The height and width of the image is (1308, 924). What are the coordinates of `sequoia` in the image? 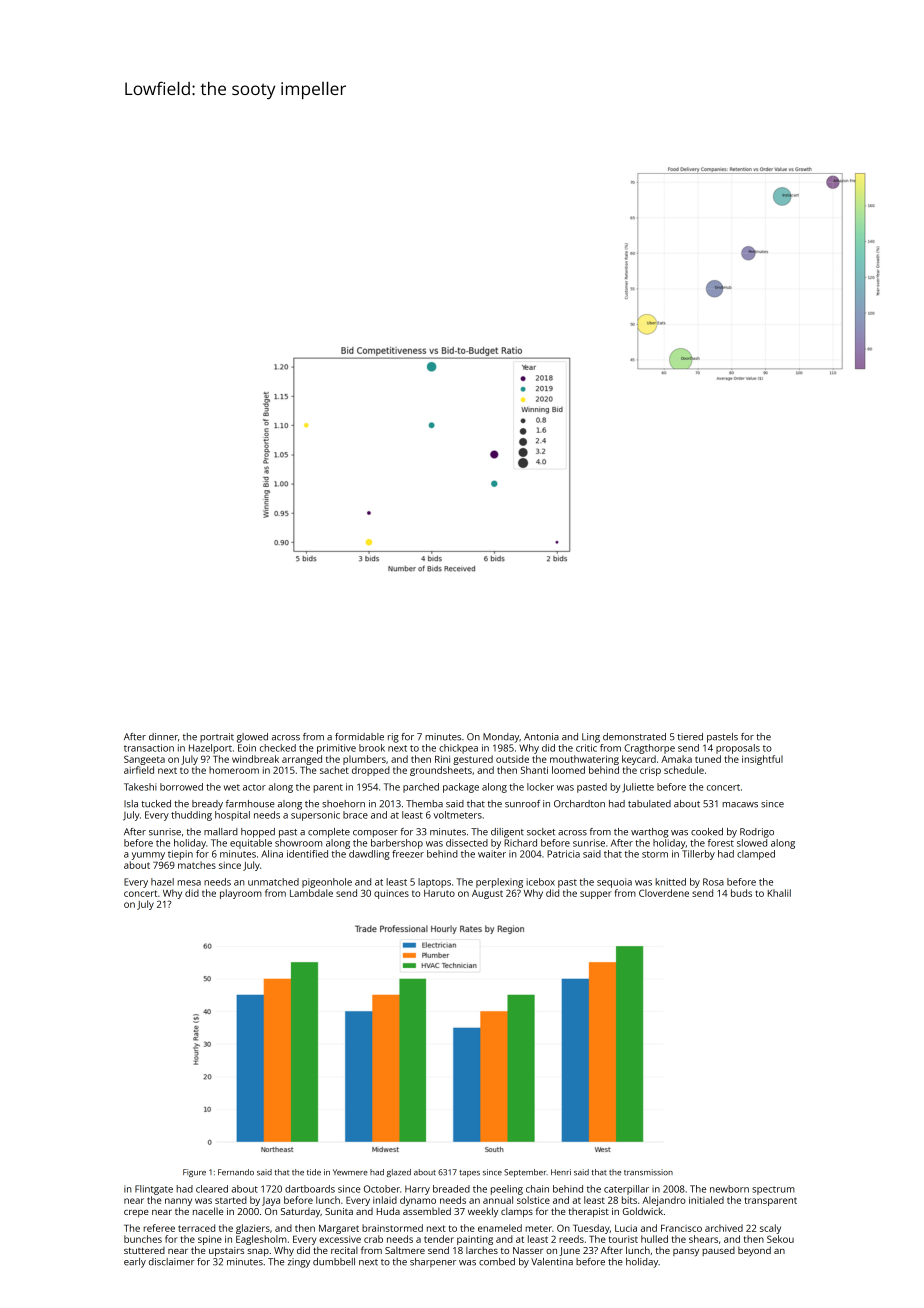 It's located at (614, 883).
